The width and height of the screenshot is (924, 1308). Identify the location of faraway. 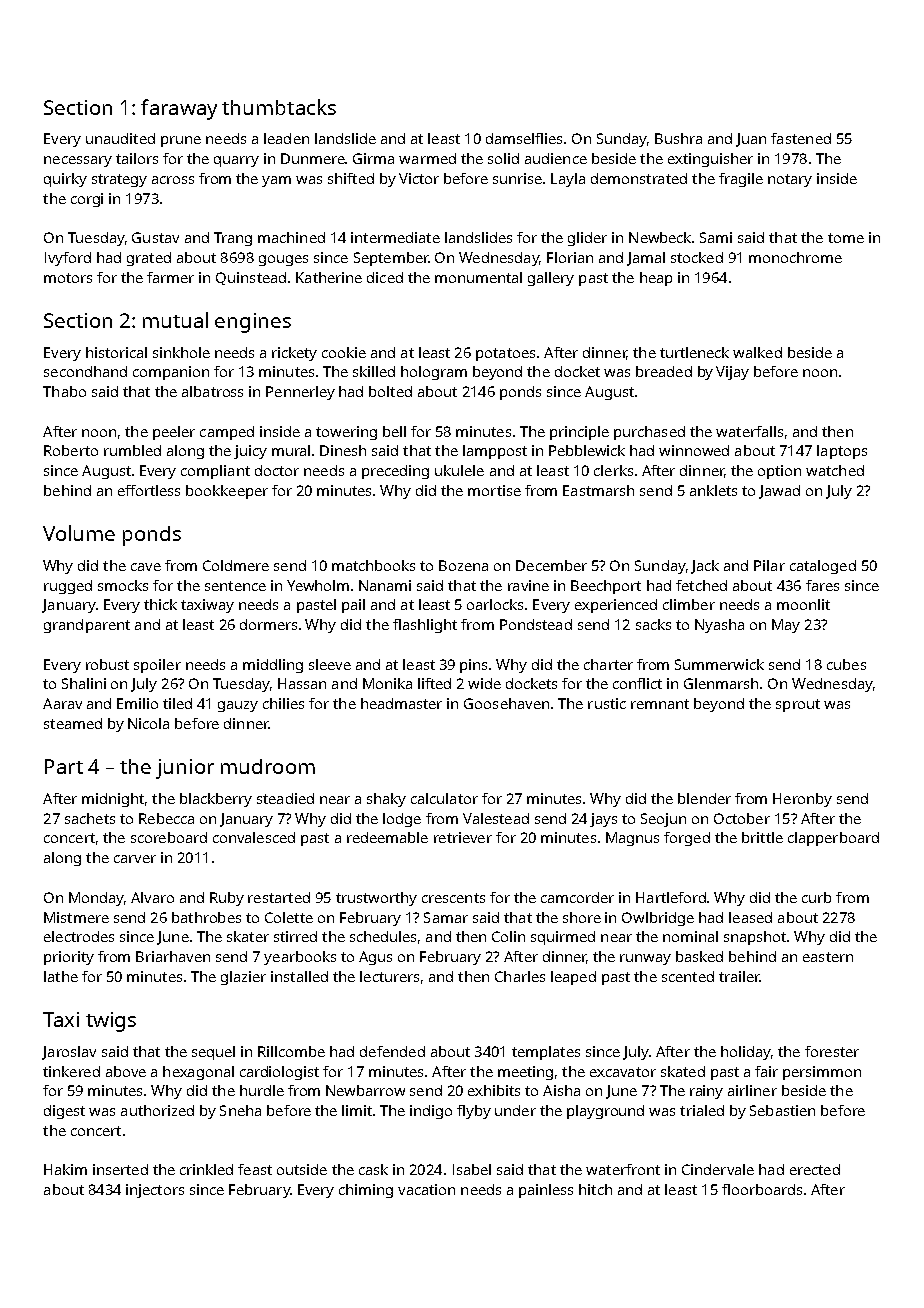
(179, 109).
